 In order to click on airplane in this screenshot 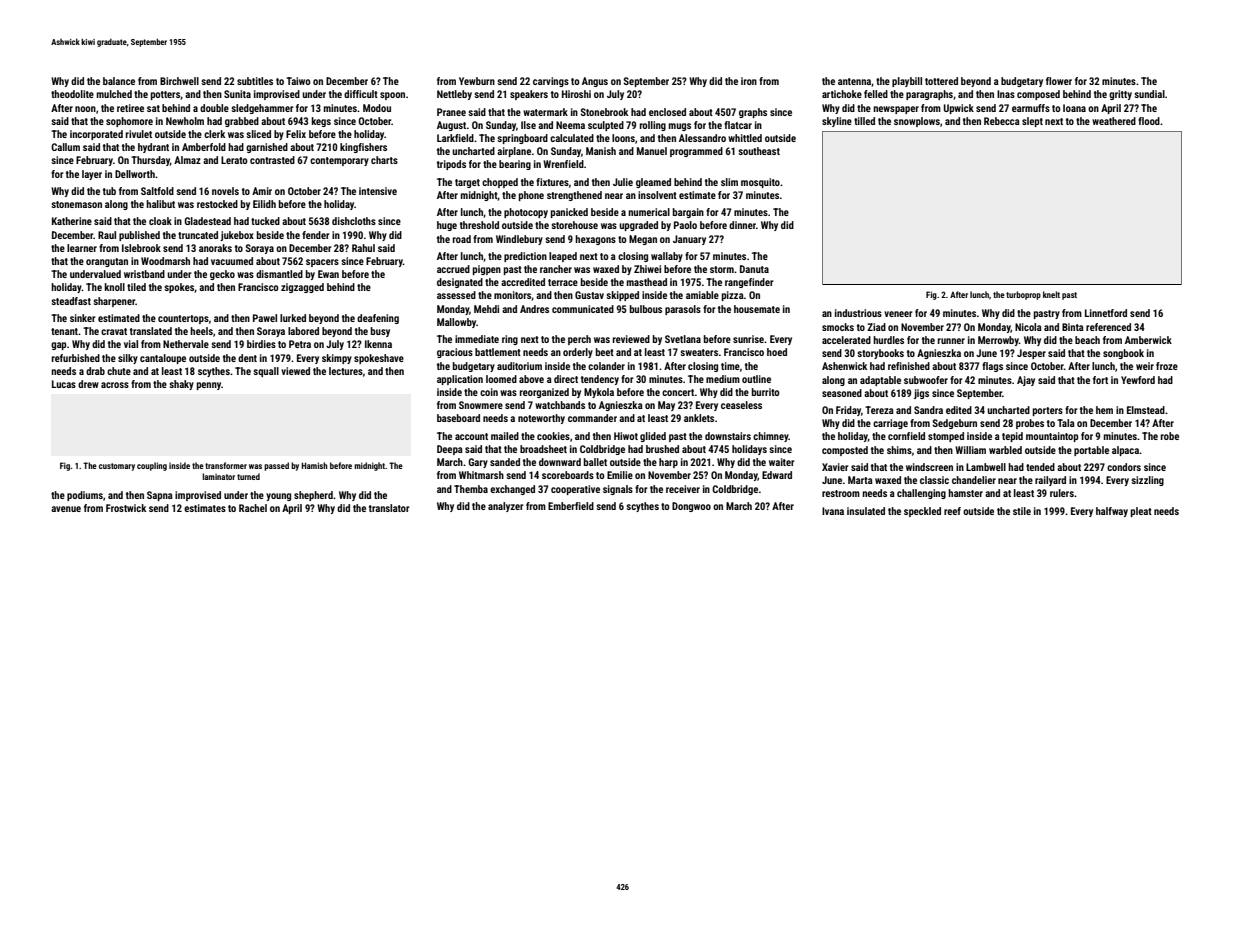, I will do `click(514, 152)`.
